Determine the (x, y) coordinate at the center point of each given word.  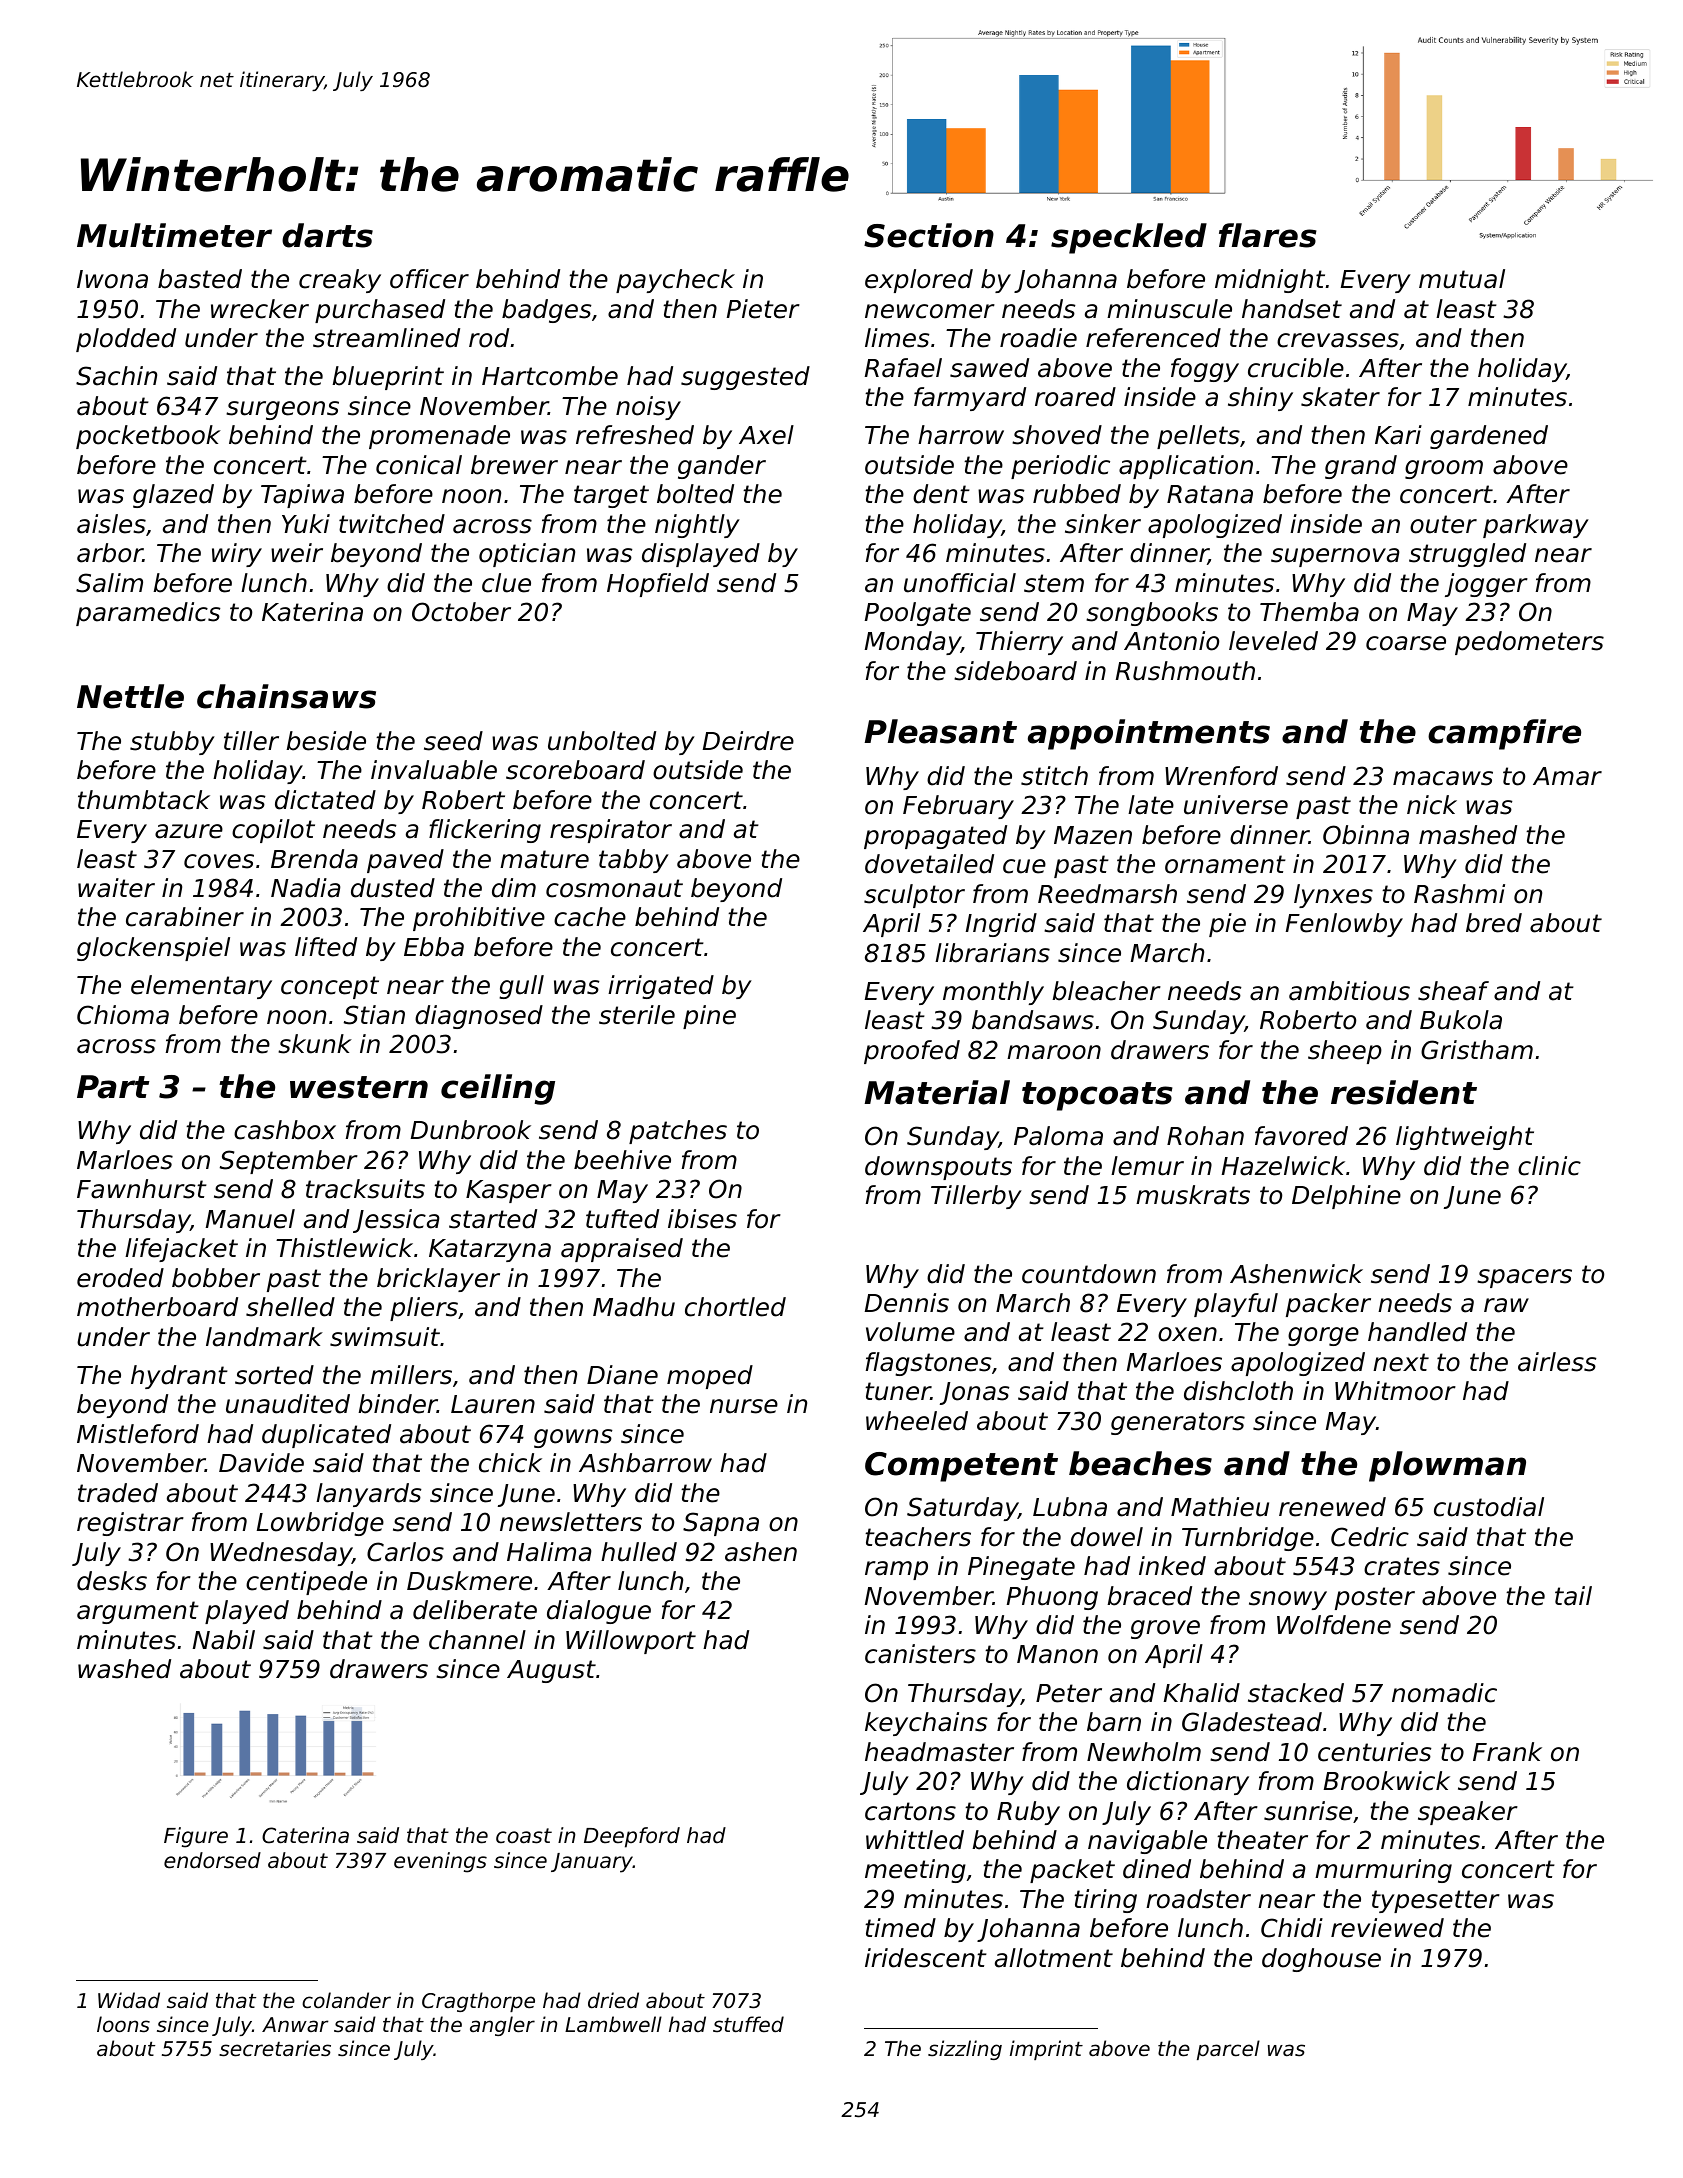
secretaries (275, 2048)
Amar (1567, 776)
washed (124, 1669)
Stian (374, 1015)
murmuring (1383, 1871)
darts (327, 235)
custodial (1489, 1507)
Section (929, 235)
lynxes (1333, 896)
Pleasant (941, 731)
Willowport (631, 1642)
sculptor (914, 896)
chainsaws (286, 696)
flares (1268, 235)
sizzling (965, 2050)
